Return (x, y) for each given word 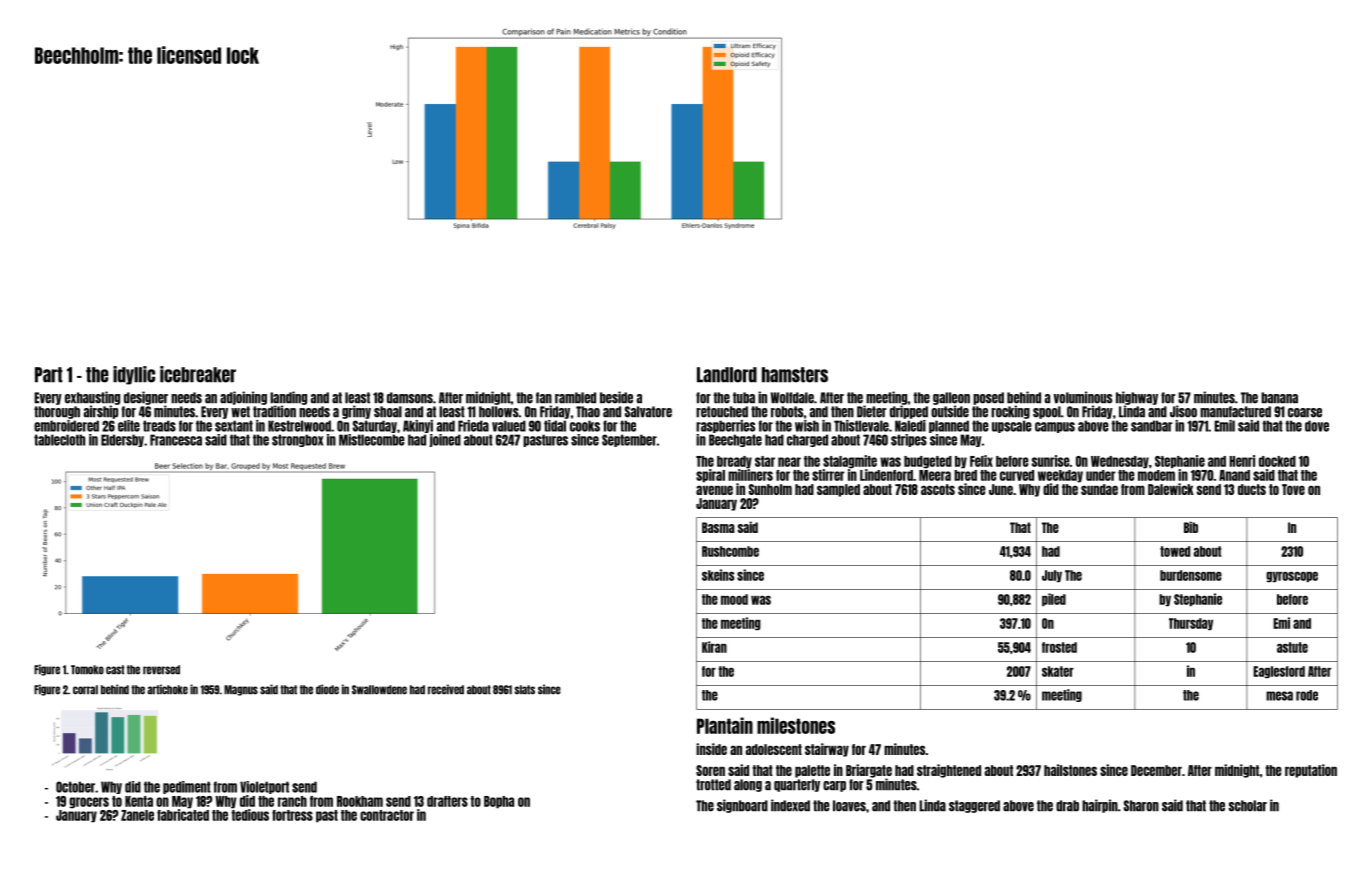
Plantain (725, 725)
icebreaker (198, 374)
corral (85, 690)
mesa (1279, 696)
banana (1279, 398)
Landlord (727, 375)
